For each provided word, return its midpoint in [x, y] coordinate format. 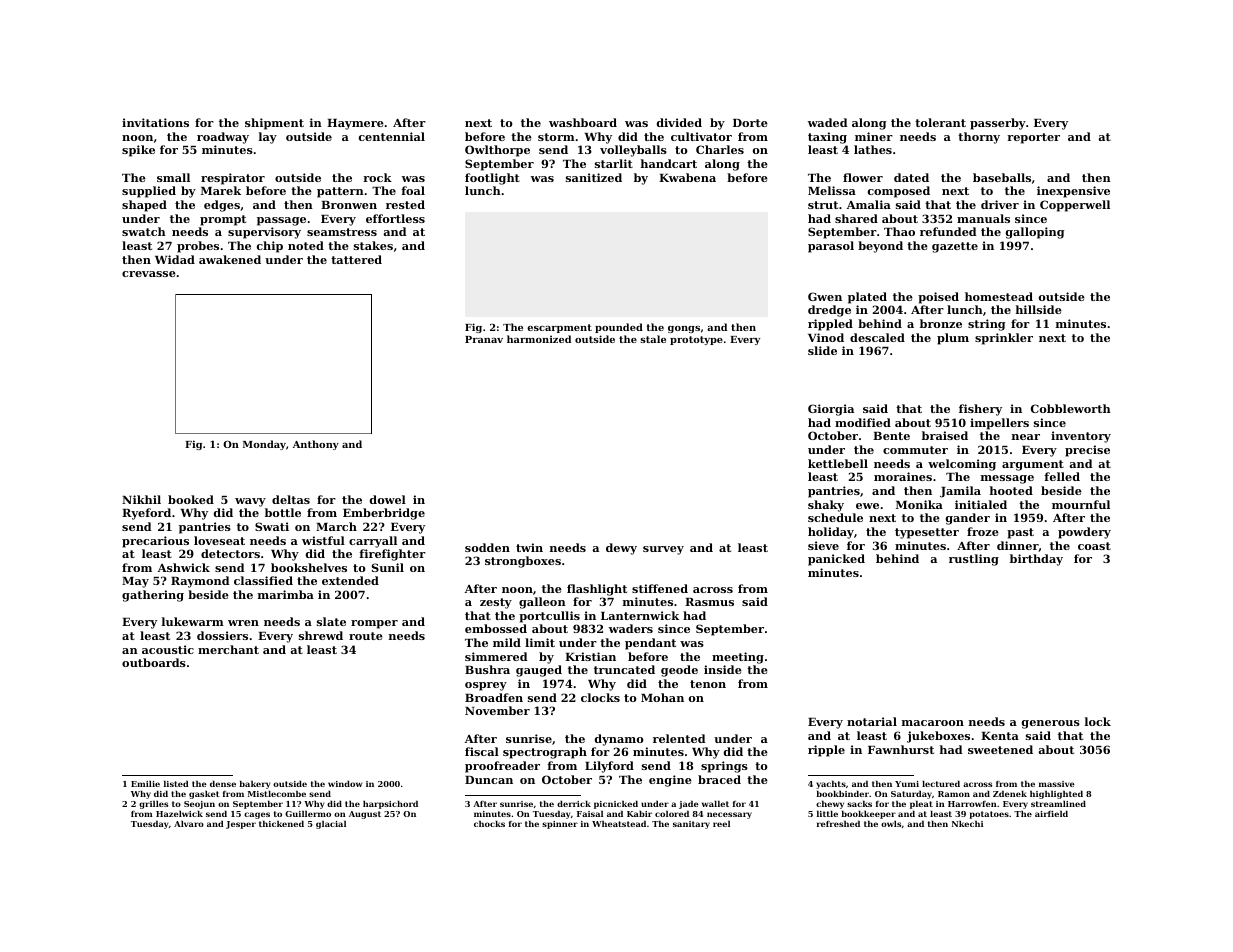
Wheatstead [619, 823]
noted [306, 245]
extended [350, 580]
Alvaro [189, 823]
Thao [899, 231]
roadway [223, 138]
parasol [831, 247]
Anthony [316, 445]
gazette [955, 247]
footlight [492, 179]
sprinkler [1004, 339]
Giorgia [831, 410]
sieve [823, 545]
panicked [836, 560]
